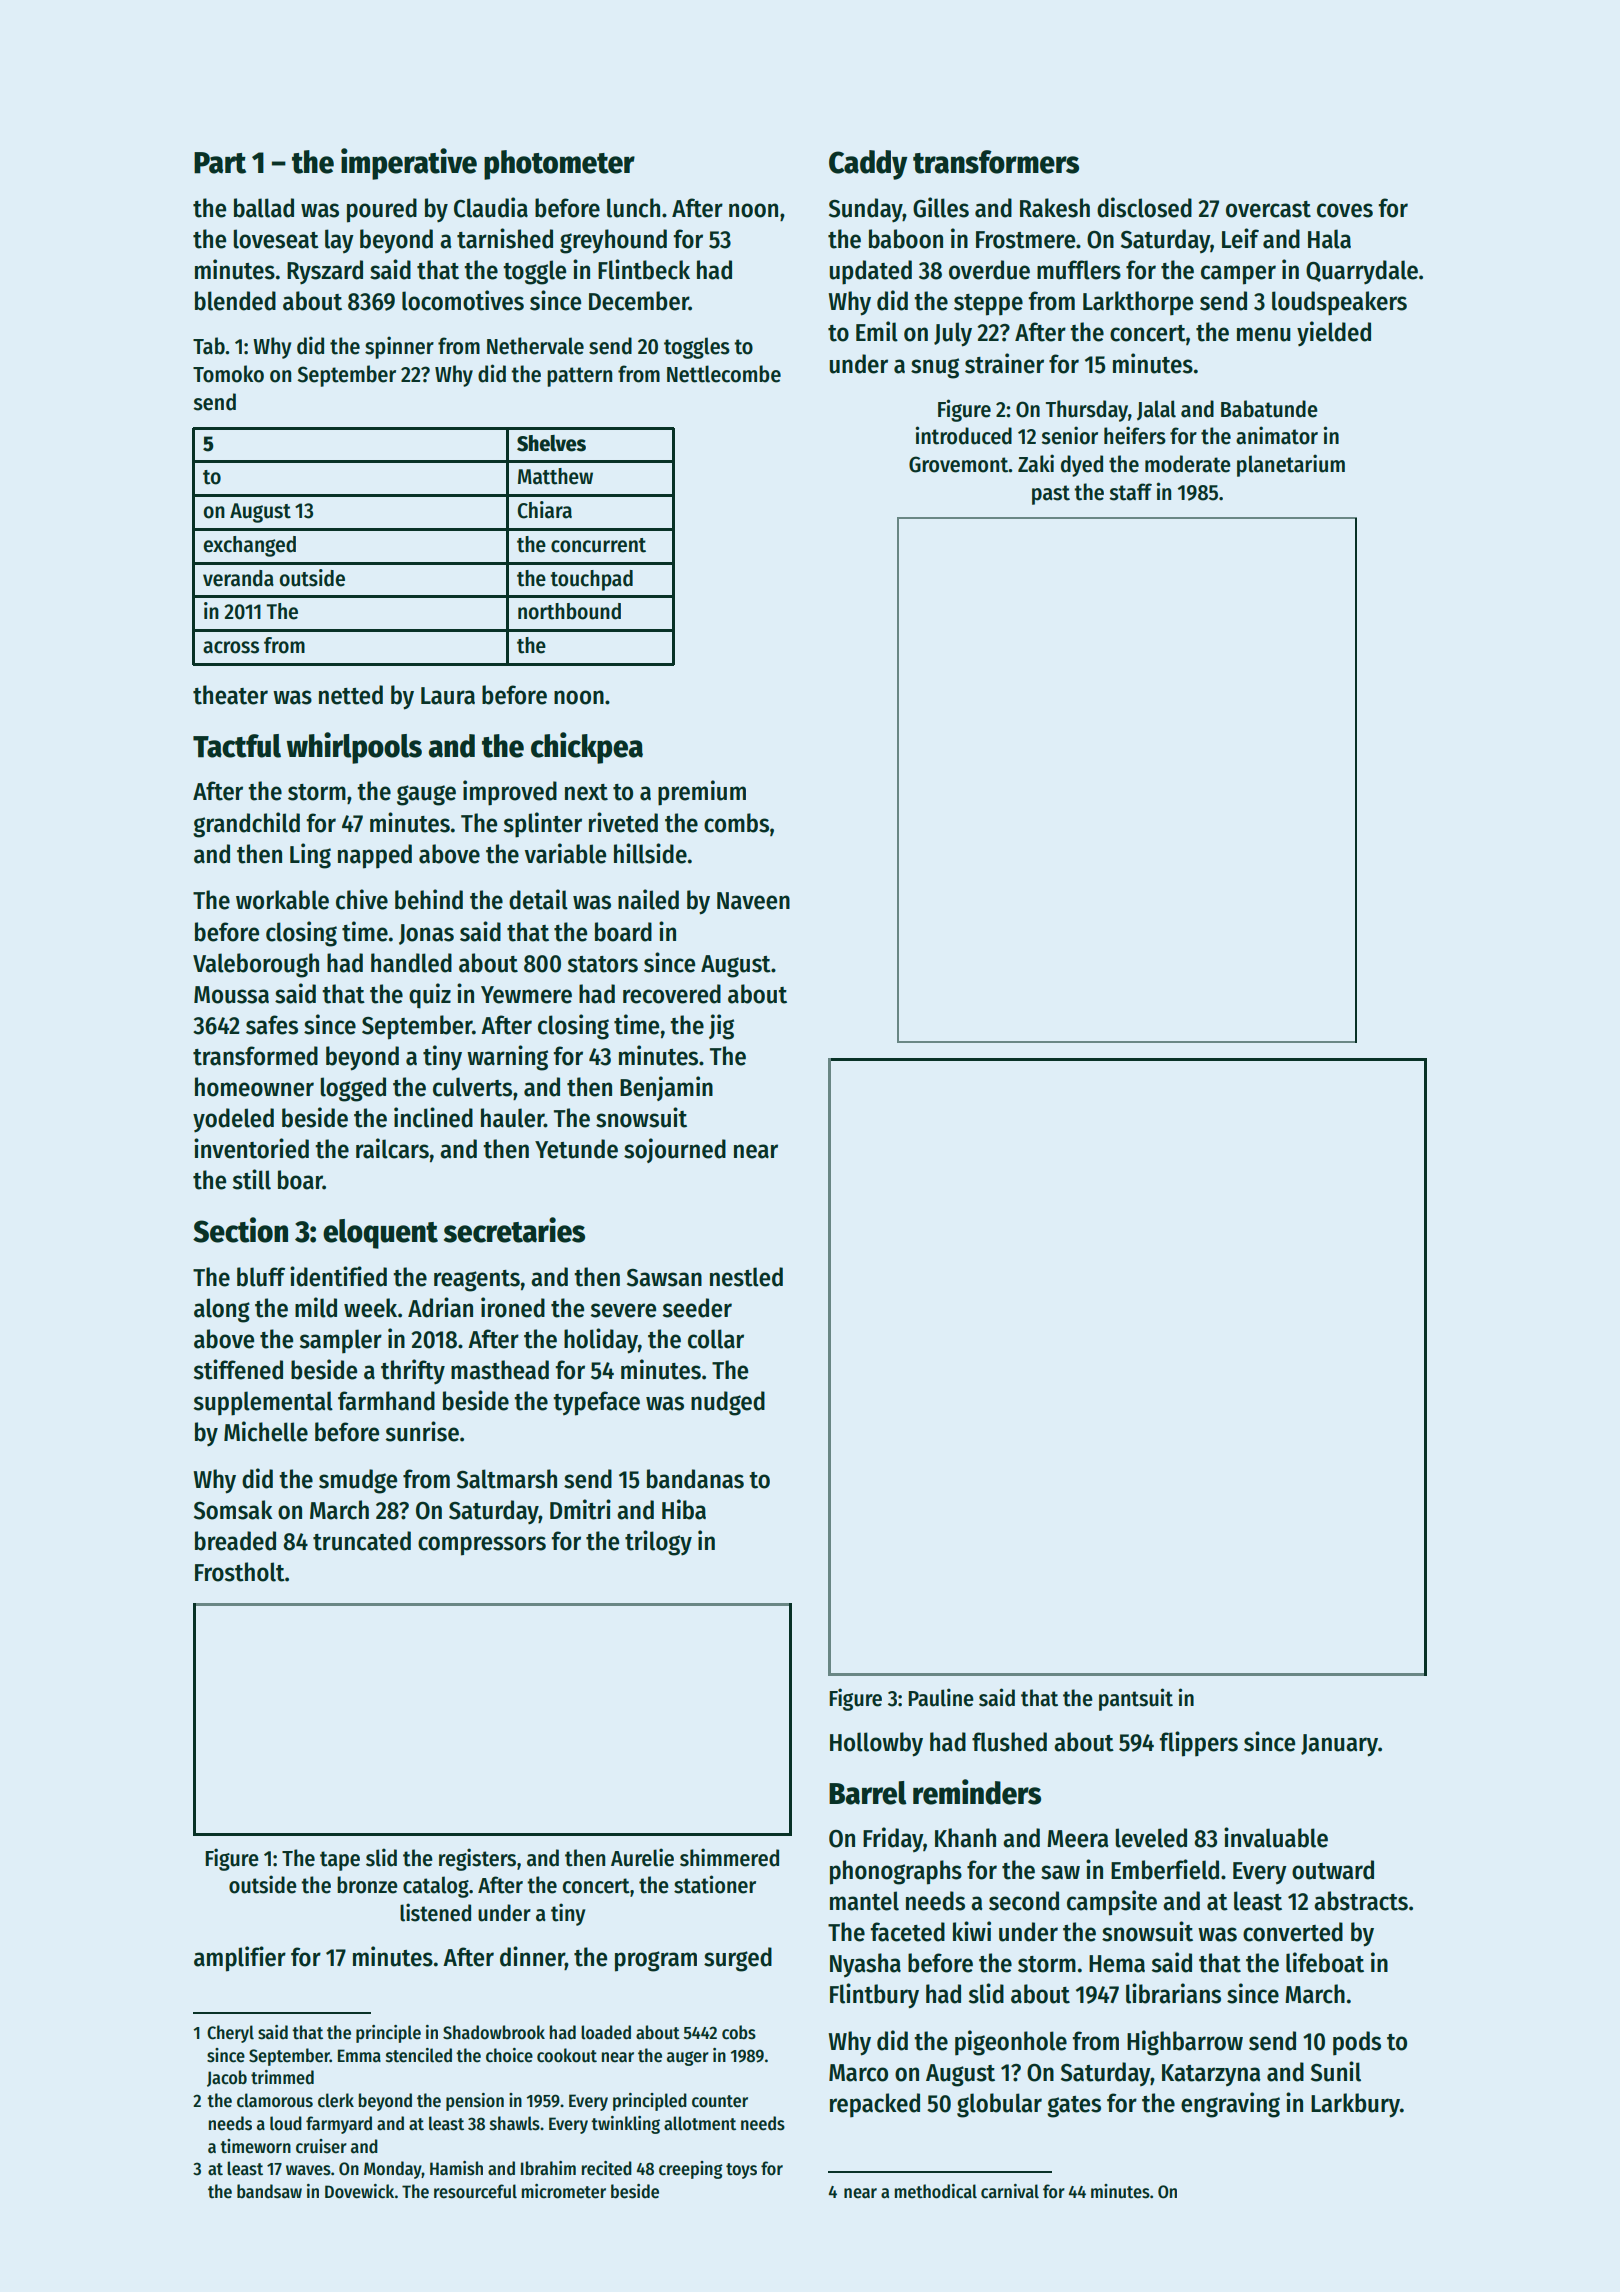 The height and width of the screenshot is (2292, 1620). I want to click on creeping, so click(691, 2170).
